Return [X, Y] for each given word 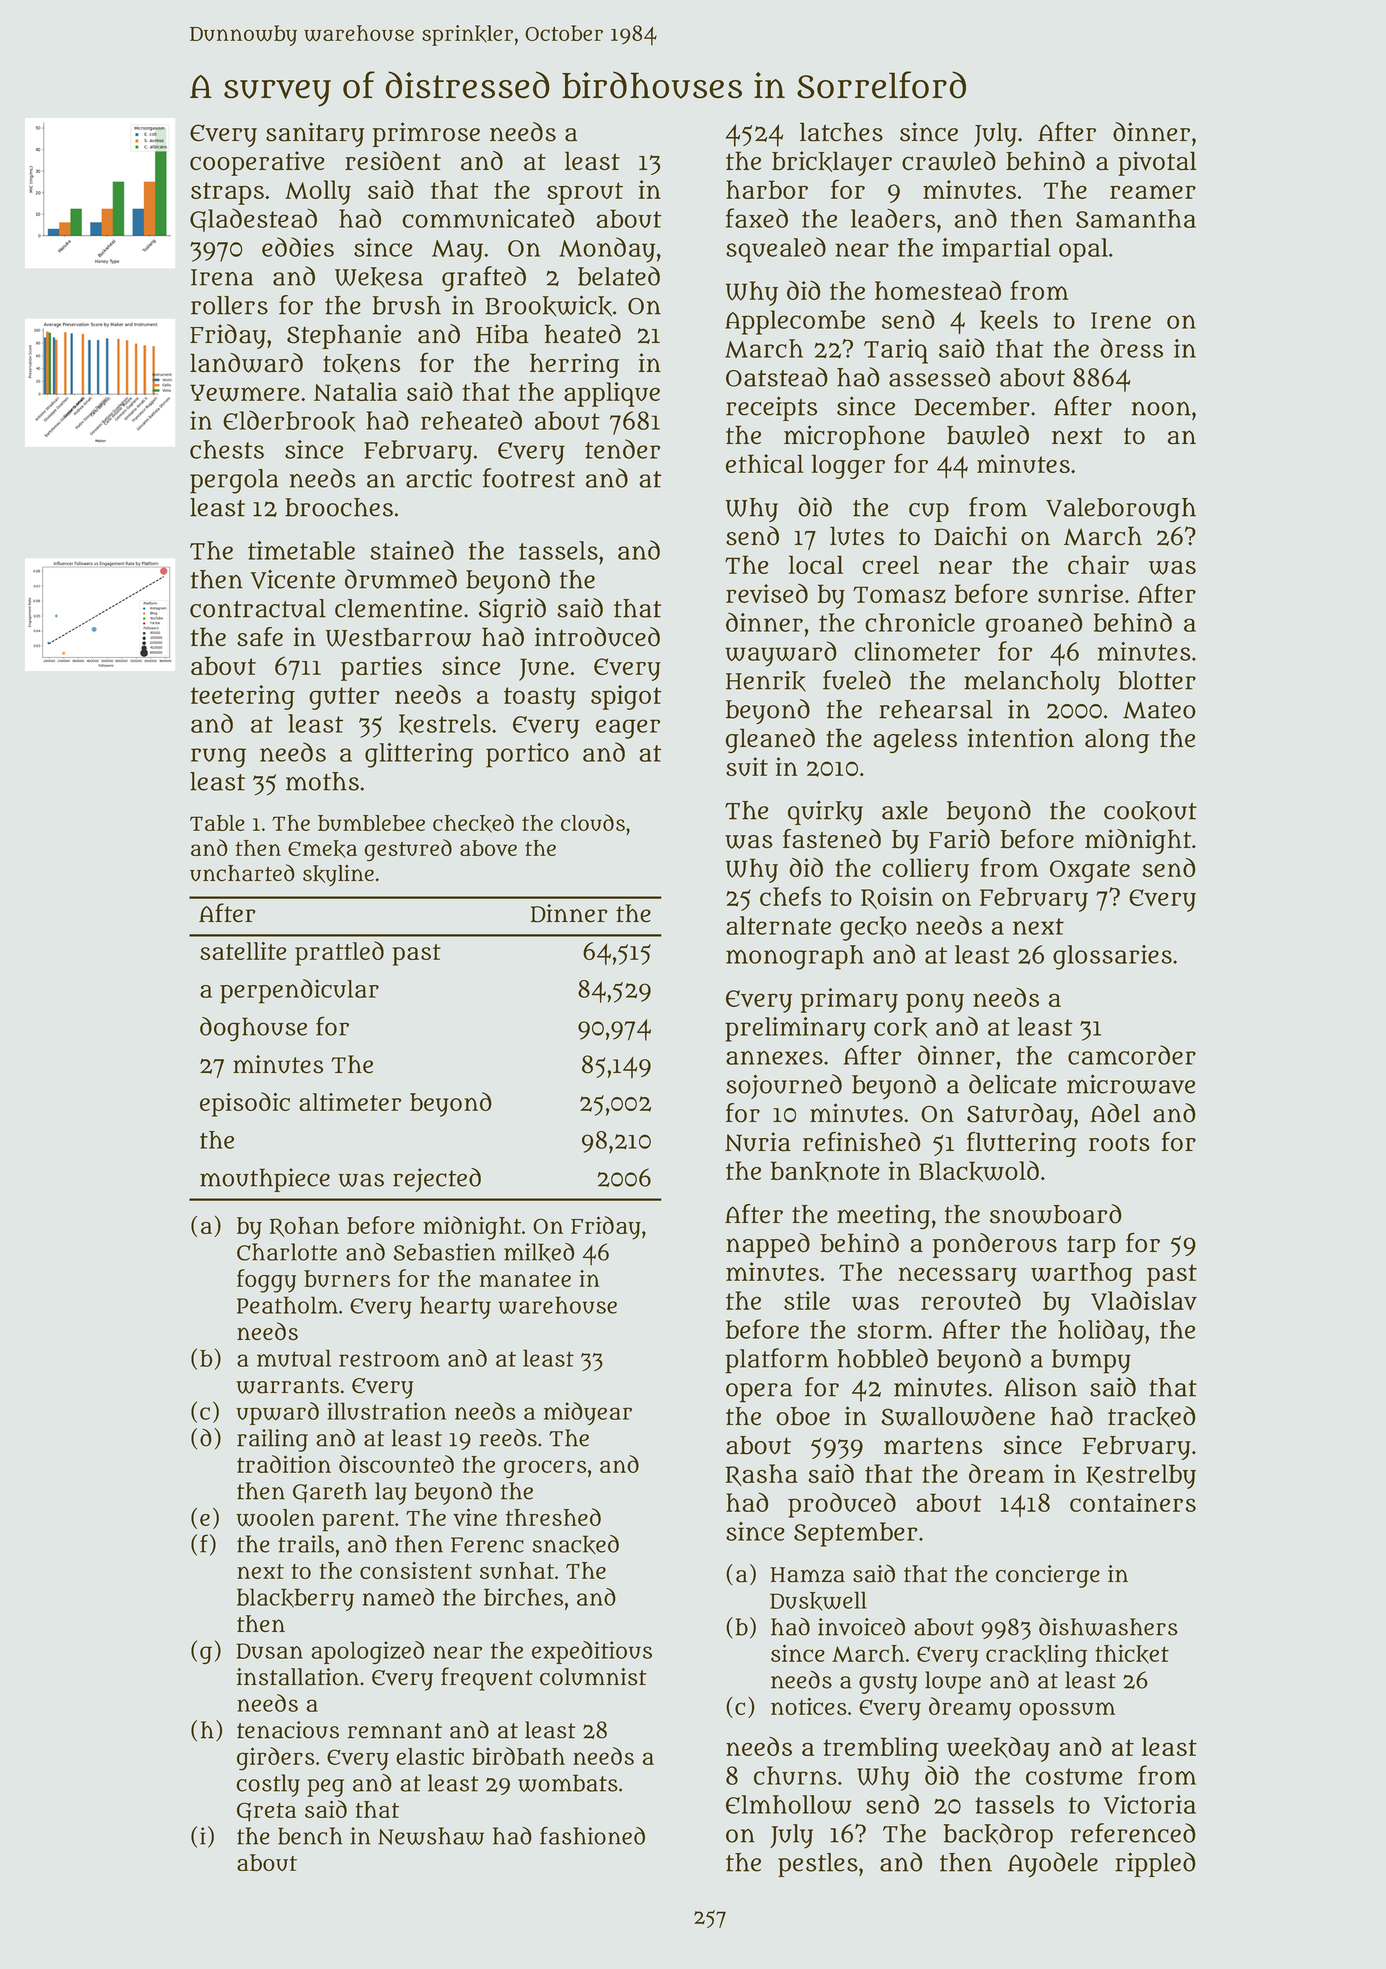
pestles [818, 1865]
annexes [774, 1058]
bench [310, 1836]
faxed [757, 218]
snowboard [1056, 1214]
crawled [949, 161]
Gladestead [253, 220]
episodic [245, 1104]
